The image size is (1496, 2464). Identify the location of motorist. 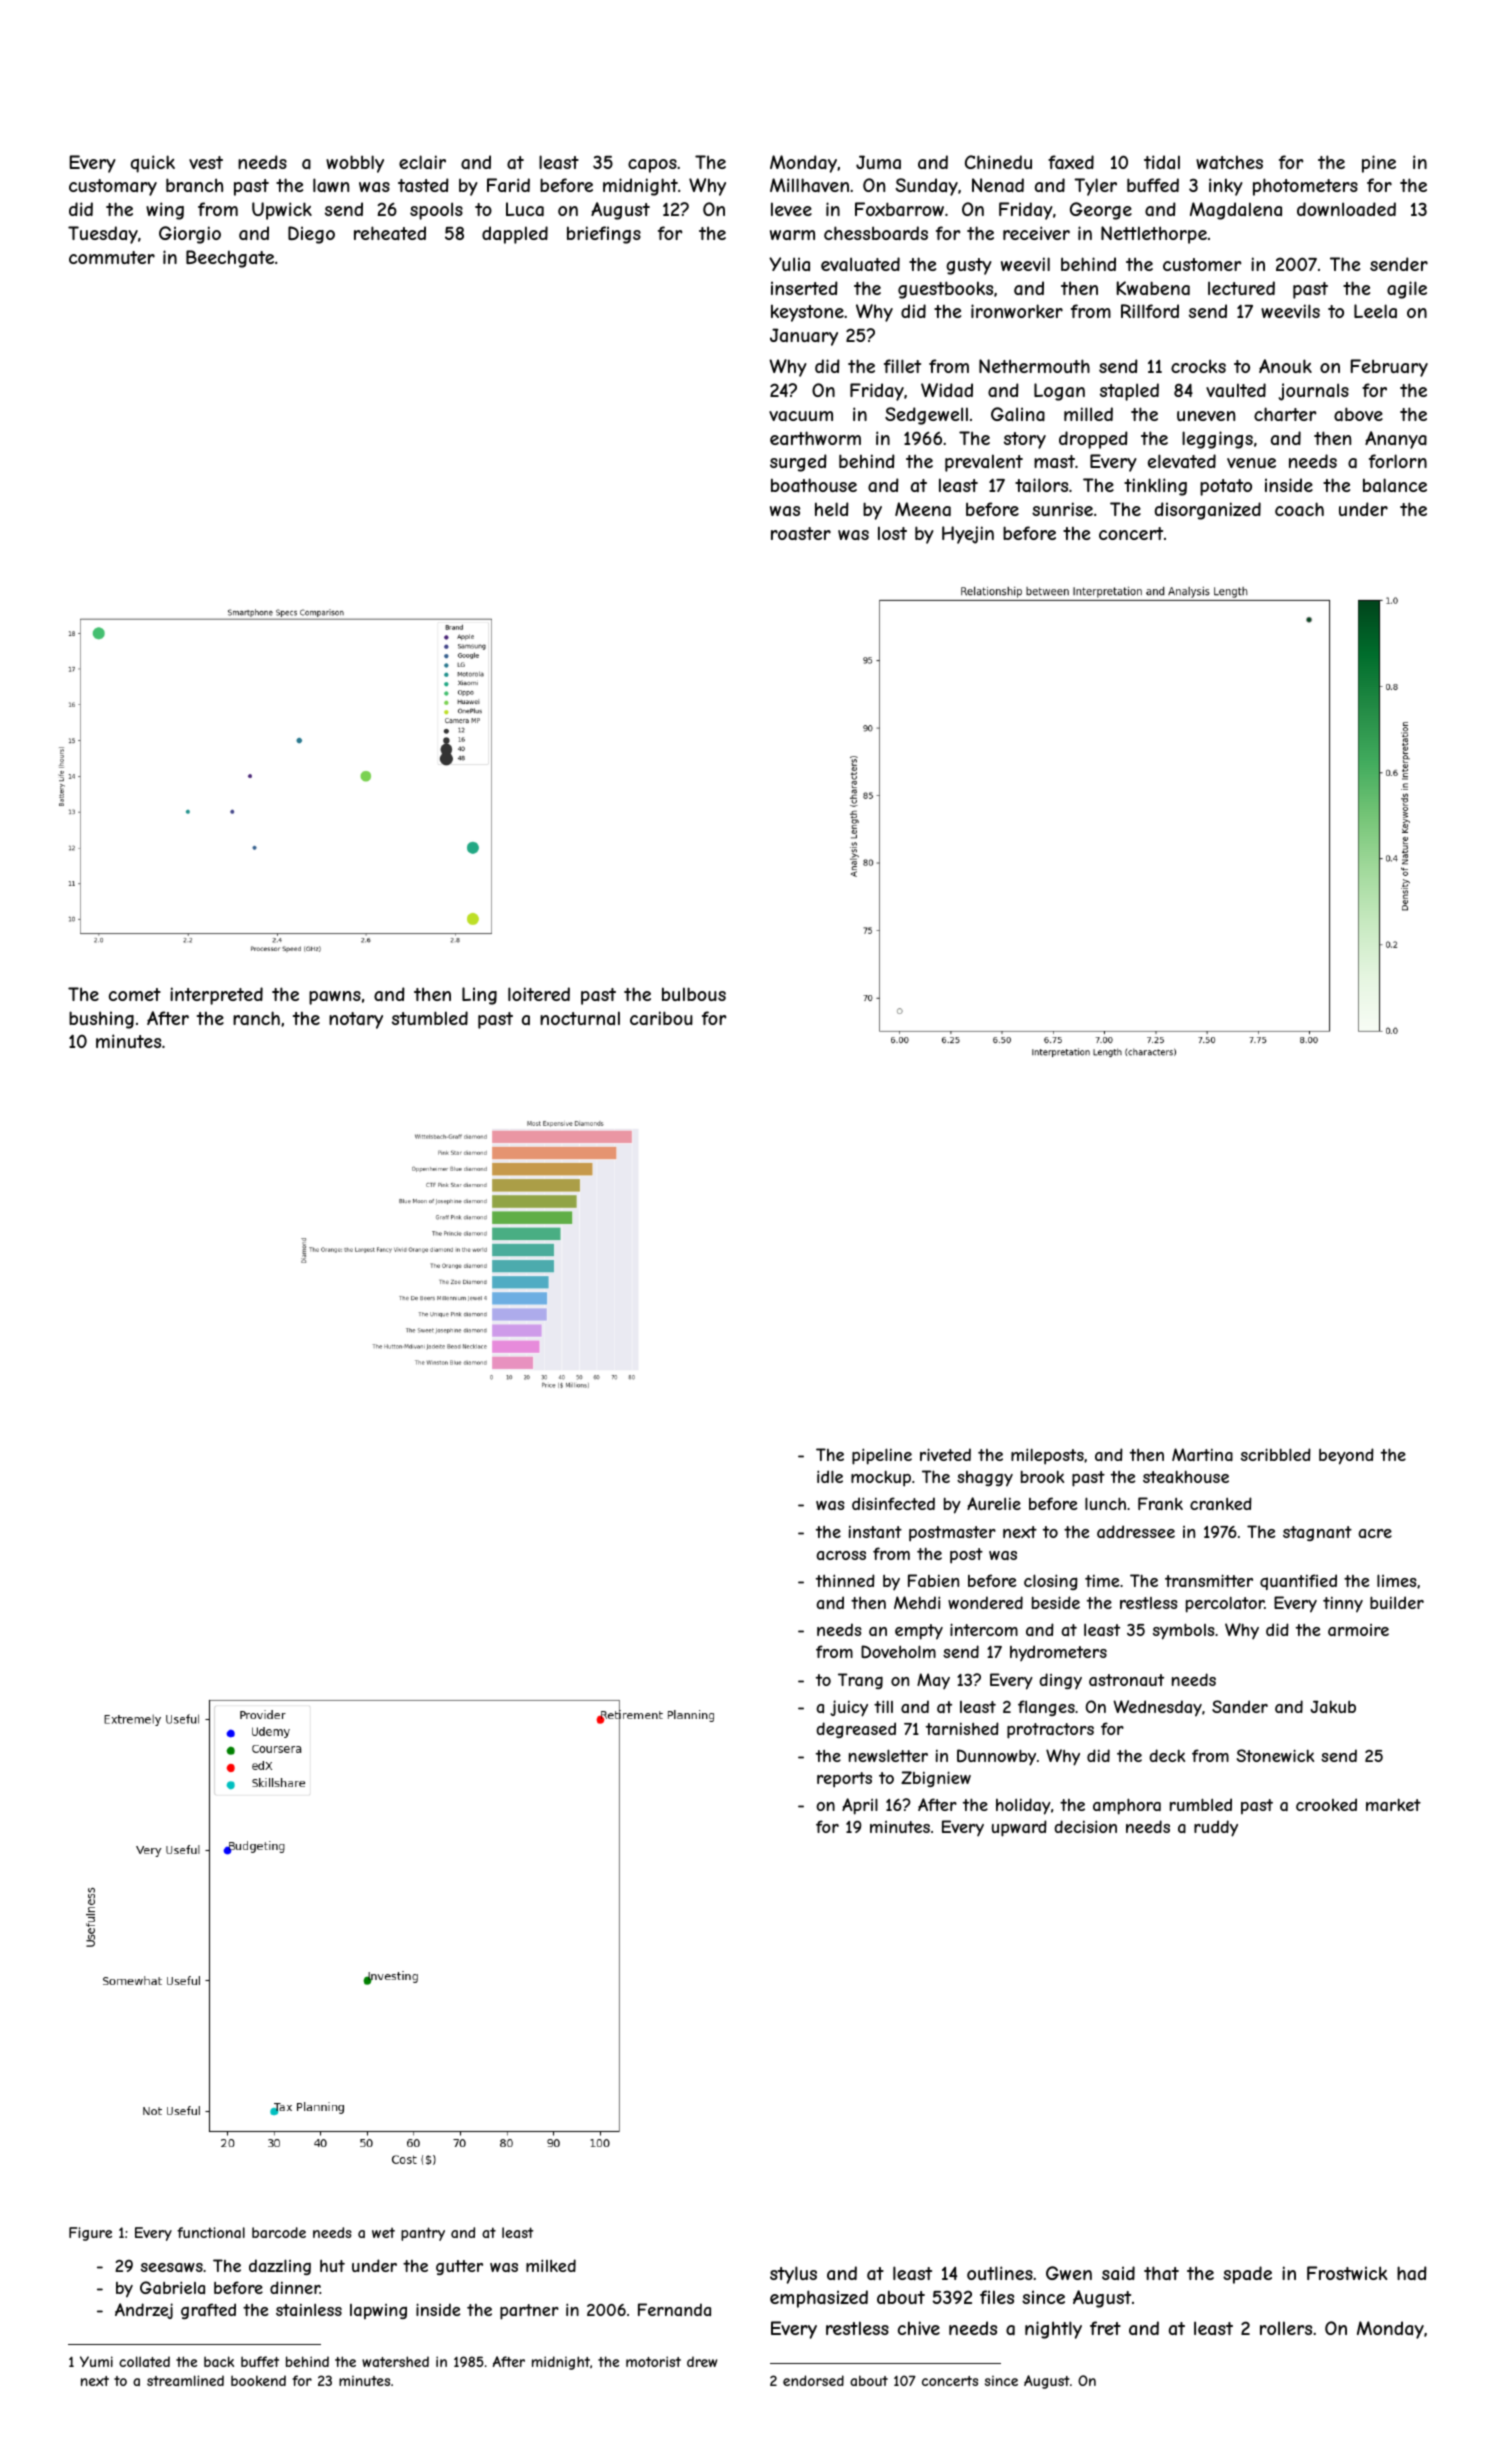
(653, 2361).
